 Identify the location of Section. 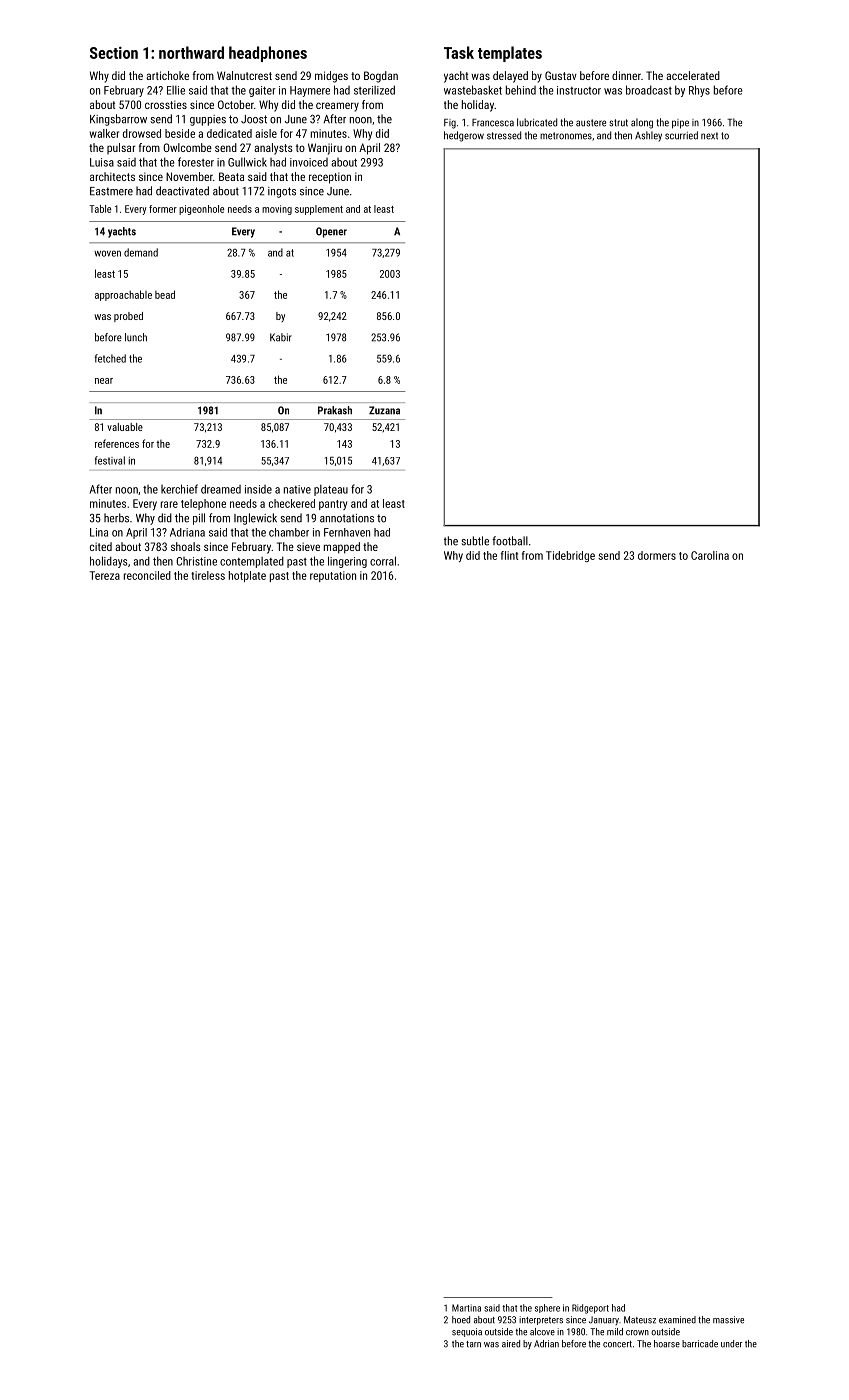
(114, 53).
